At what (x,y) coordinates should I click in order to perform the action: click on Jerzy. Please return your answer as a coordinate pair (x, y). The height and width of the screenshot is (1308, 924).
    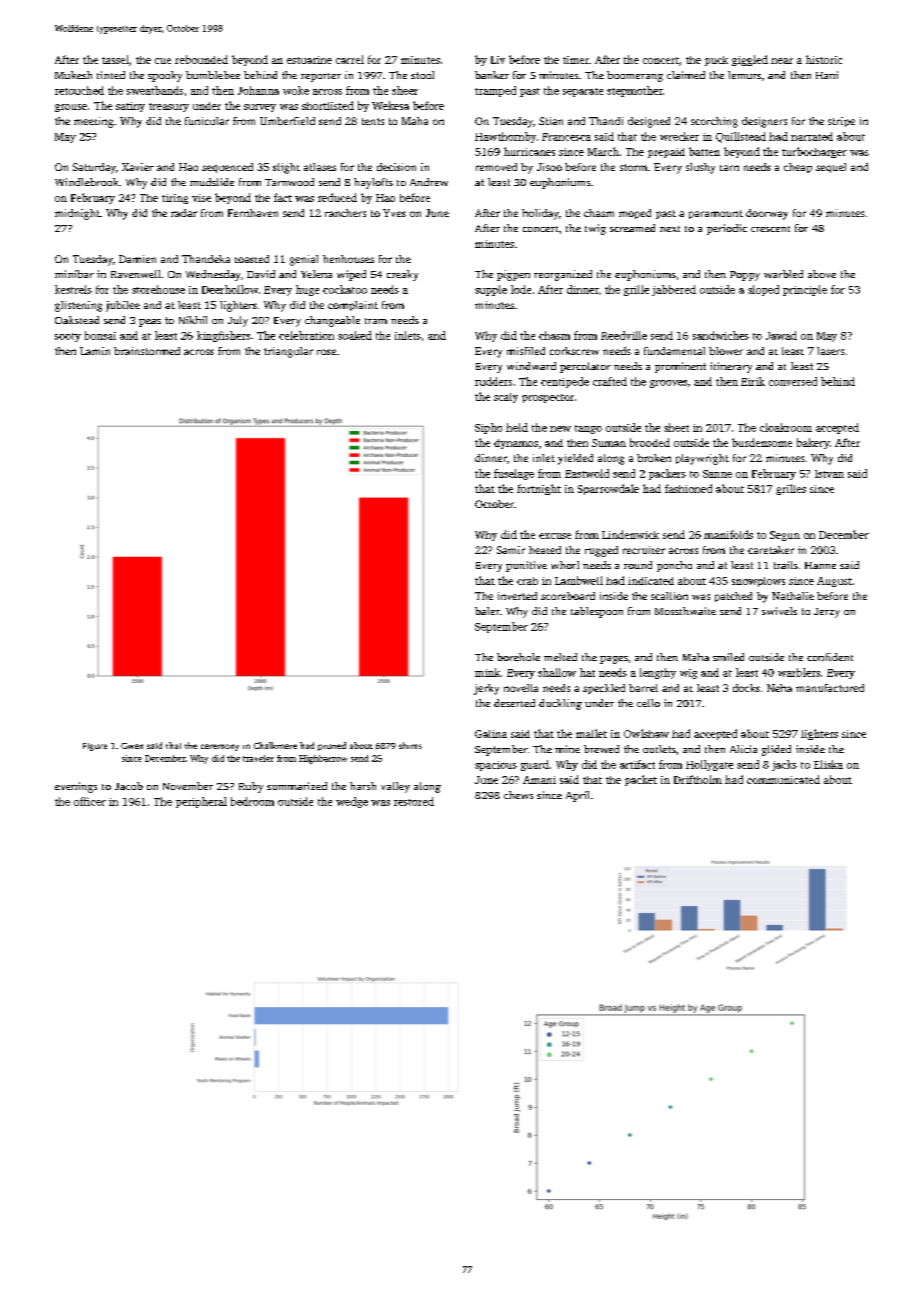
    Looking at the image, I should click on (827, 613).
